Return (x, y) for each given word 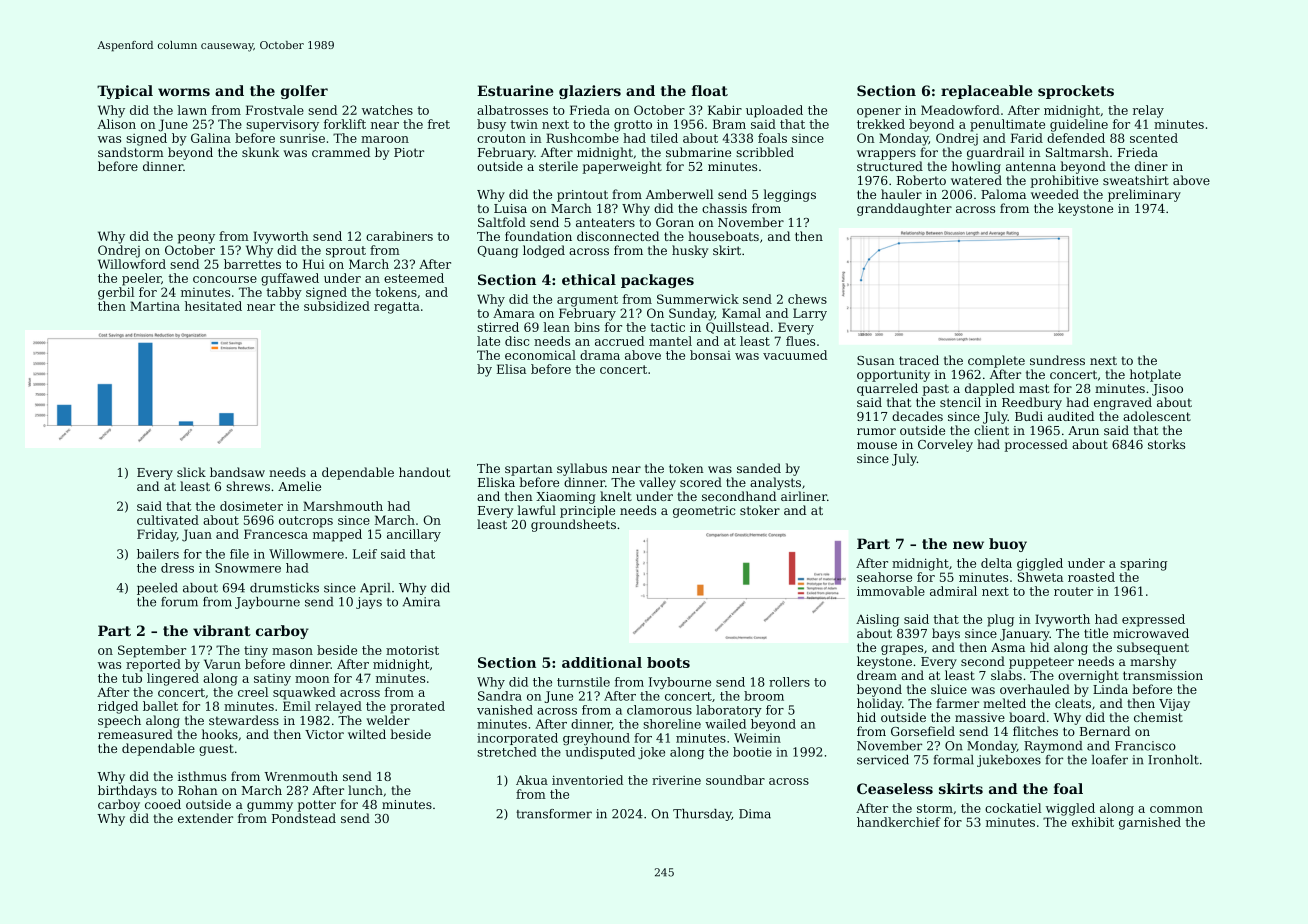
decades (917, 416)
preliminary (1144, 195)
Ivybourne (680, 683)
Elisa (511, 369)
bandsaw (237, 472)
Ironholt (1173, 760)
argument (587, 301)
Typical (125, 92)
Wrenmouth (301, 776)
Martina (155, 306)
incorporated (517, 739)
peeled (157, 589)
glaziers (590, 92)
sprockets (1076, 92)
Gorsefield (923, 731)
